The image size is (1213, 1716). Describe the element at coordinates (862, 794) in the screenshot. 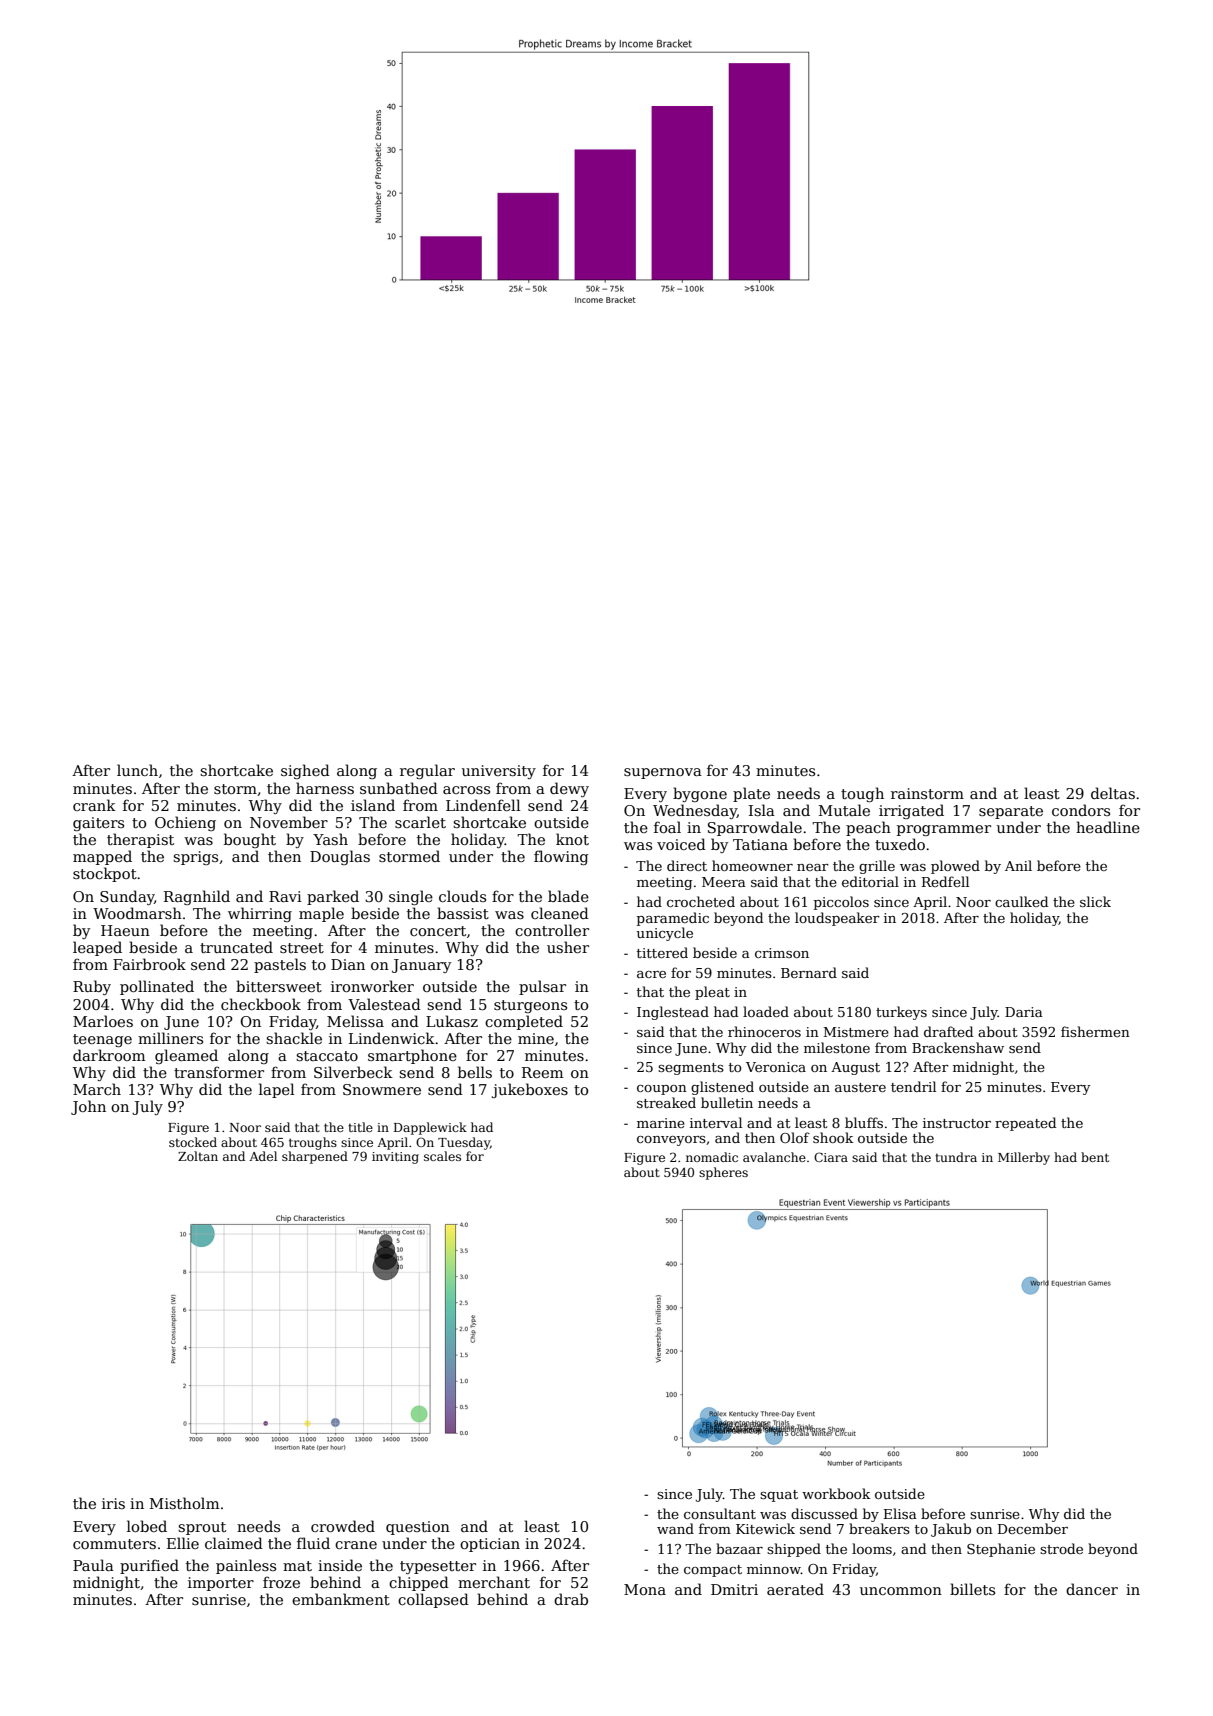

I see `tough` at that location.
